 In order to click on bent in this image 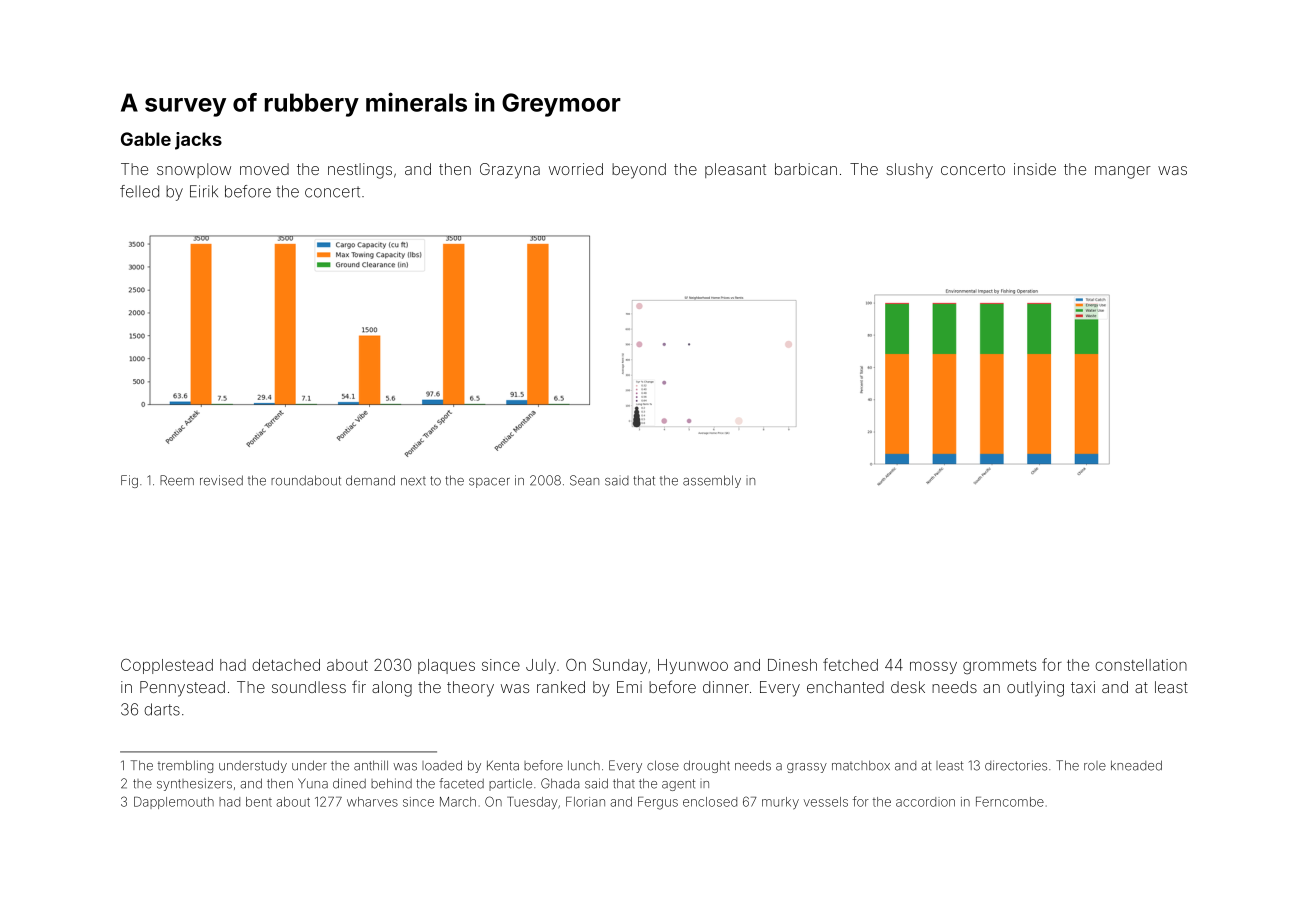, I will do `click(259, 802)`.
